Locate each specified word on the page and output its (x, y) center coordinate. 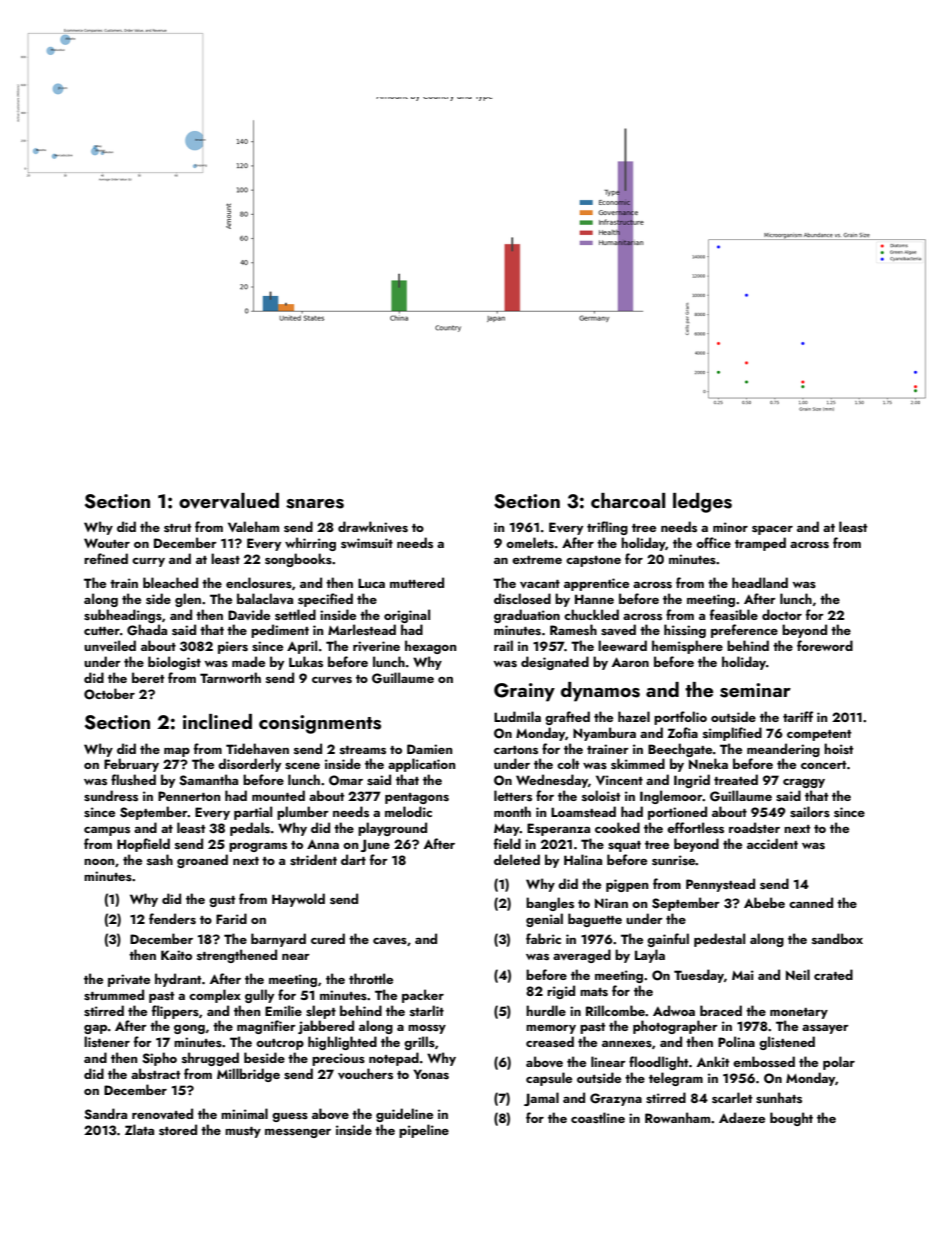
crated (833, 974)
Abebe (764, 902)
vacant (540, 584)
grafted (567, 718)
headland (760, 582)
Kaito (176, 955)
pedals (250, 829)
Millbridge (248, 1075)
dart (353, 859)
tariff (798, 716)
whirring (310, 544)
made (248, 661)
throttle (371, 978)
